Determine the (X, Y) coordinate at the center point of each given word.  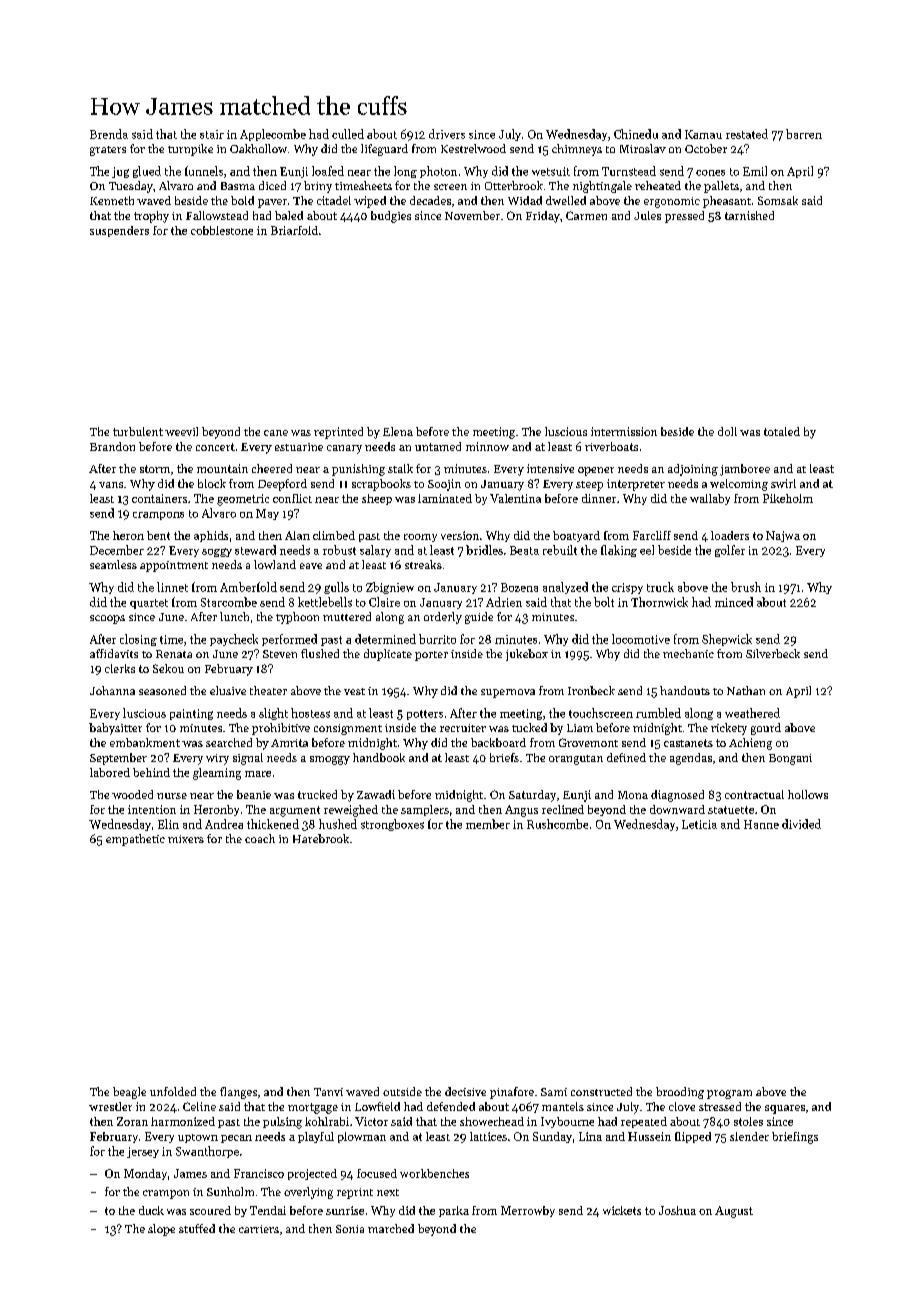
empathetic (135, 840)
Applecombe (273, 135)
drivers (447, 134)
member (488, 824)
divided (801, 824)
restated (747, 134)
